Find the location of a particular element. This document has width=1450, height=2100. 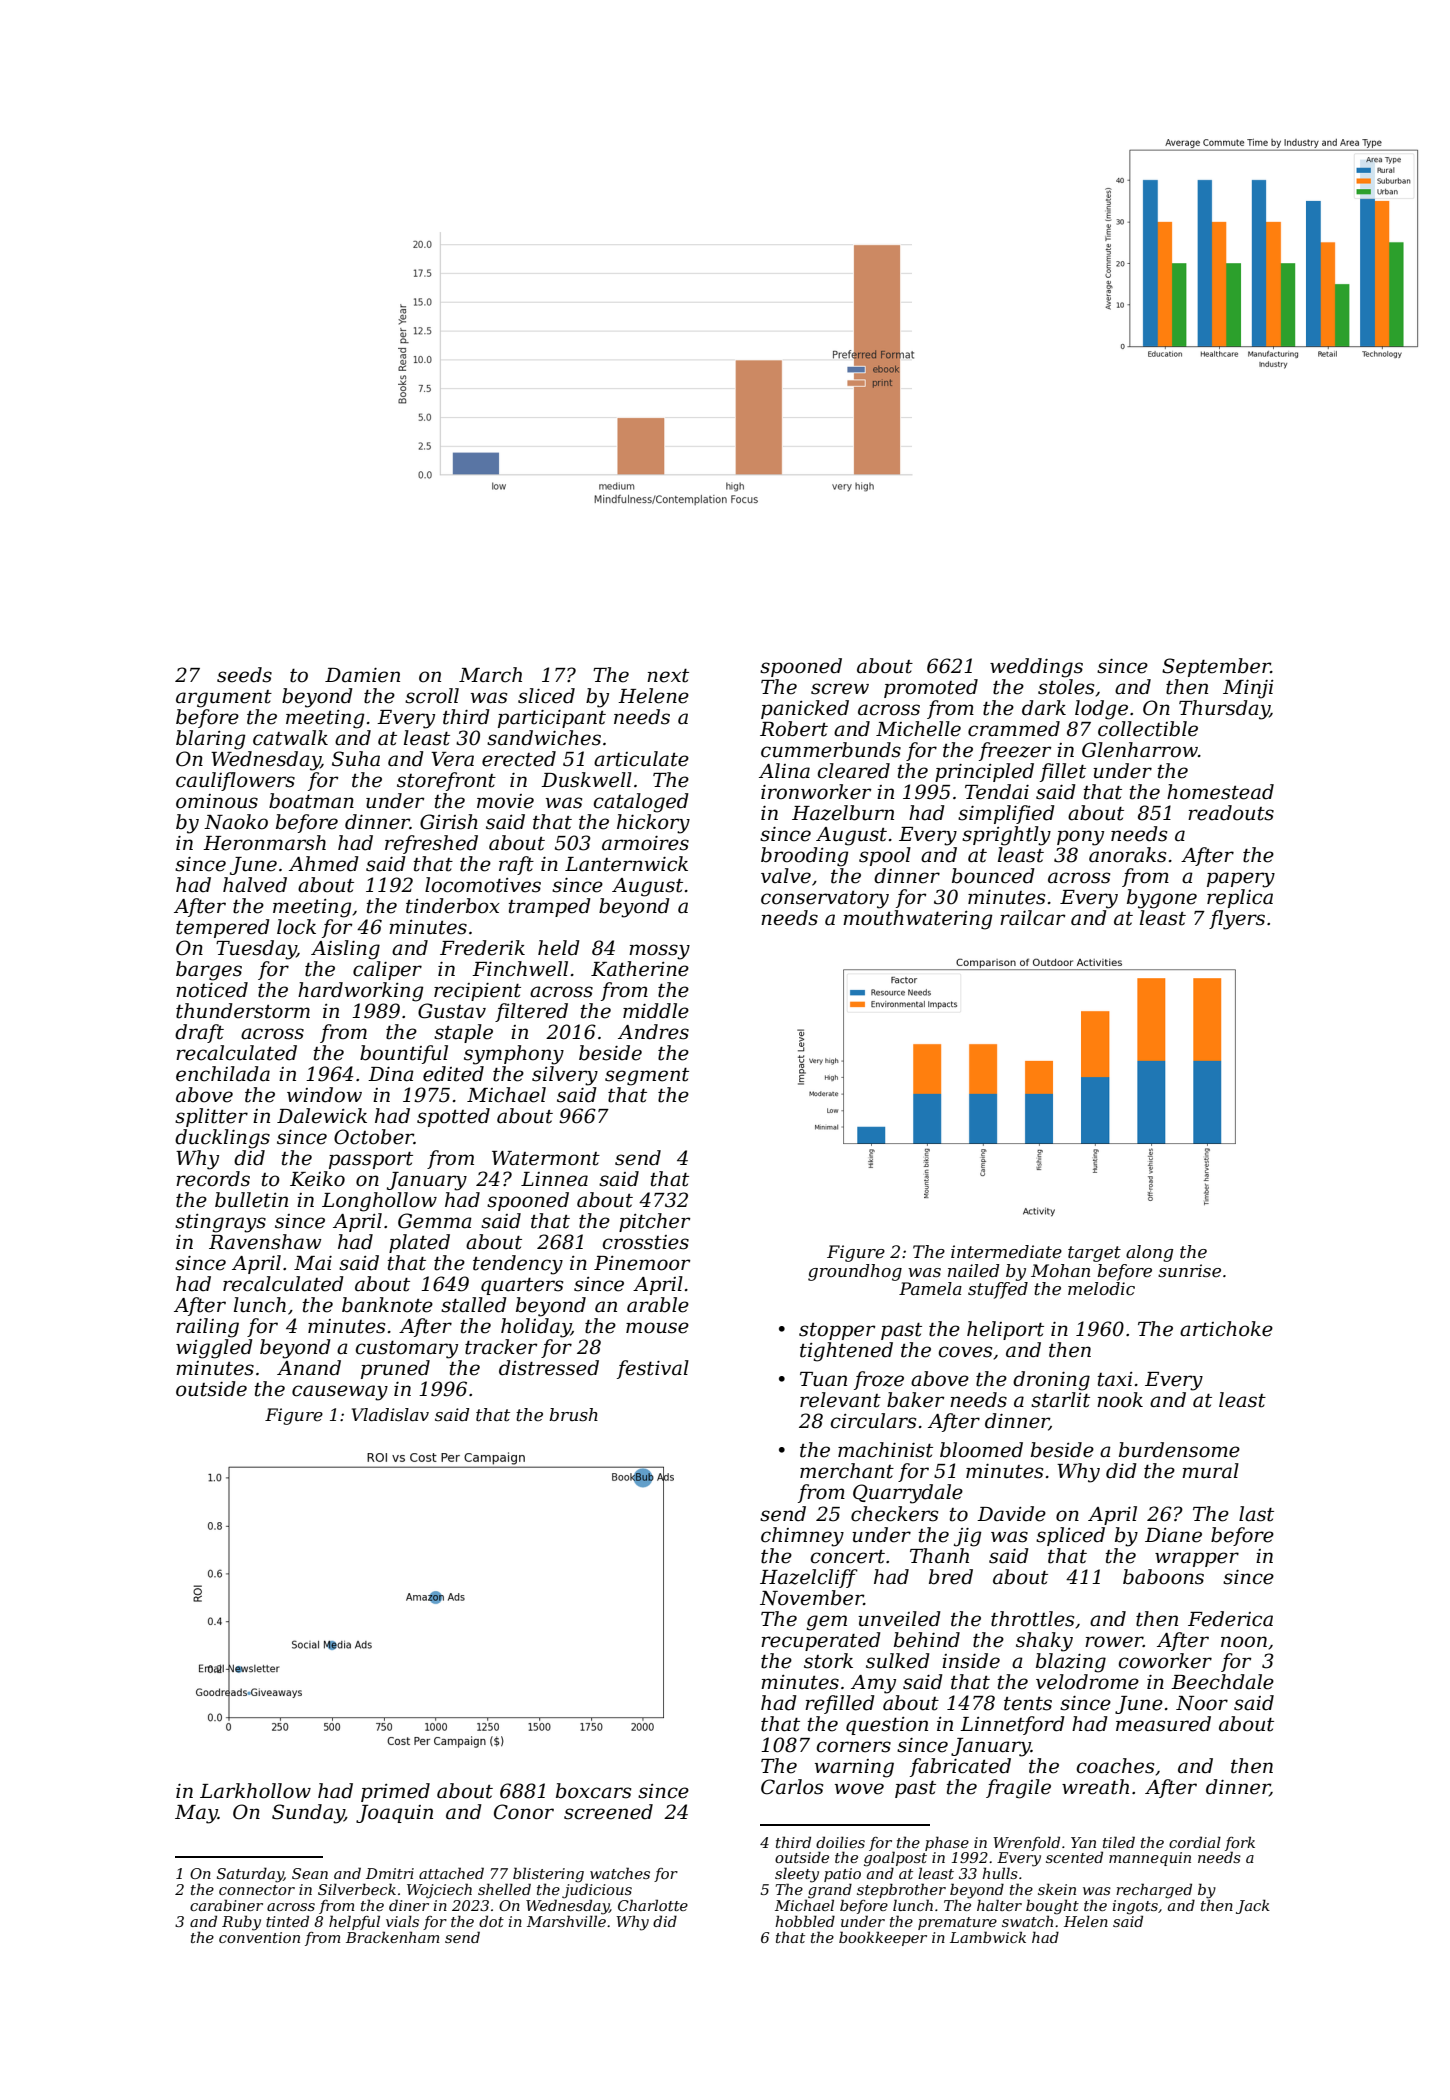

Larkhollow is located at coordinates (255, 1791).
